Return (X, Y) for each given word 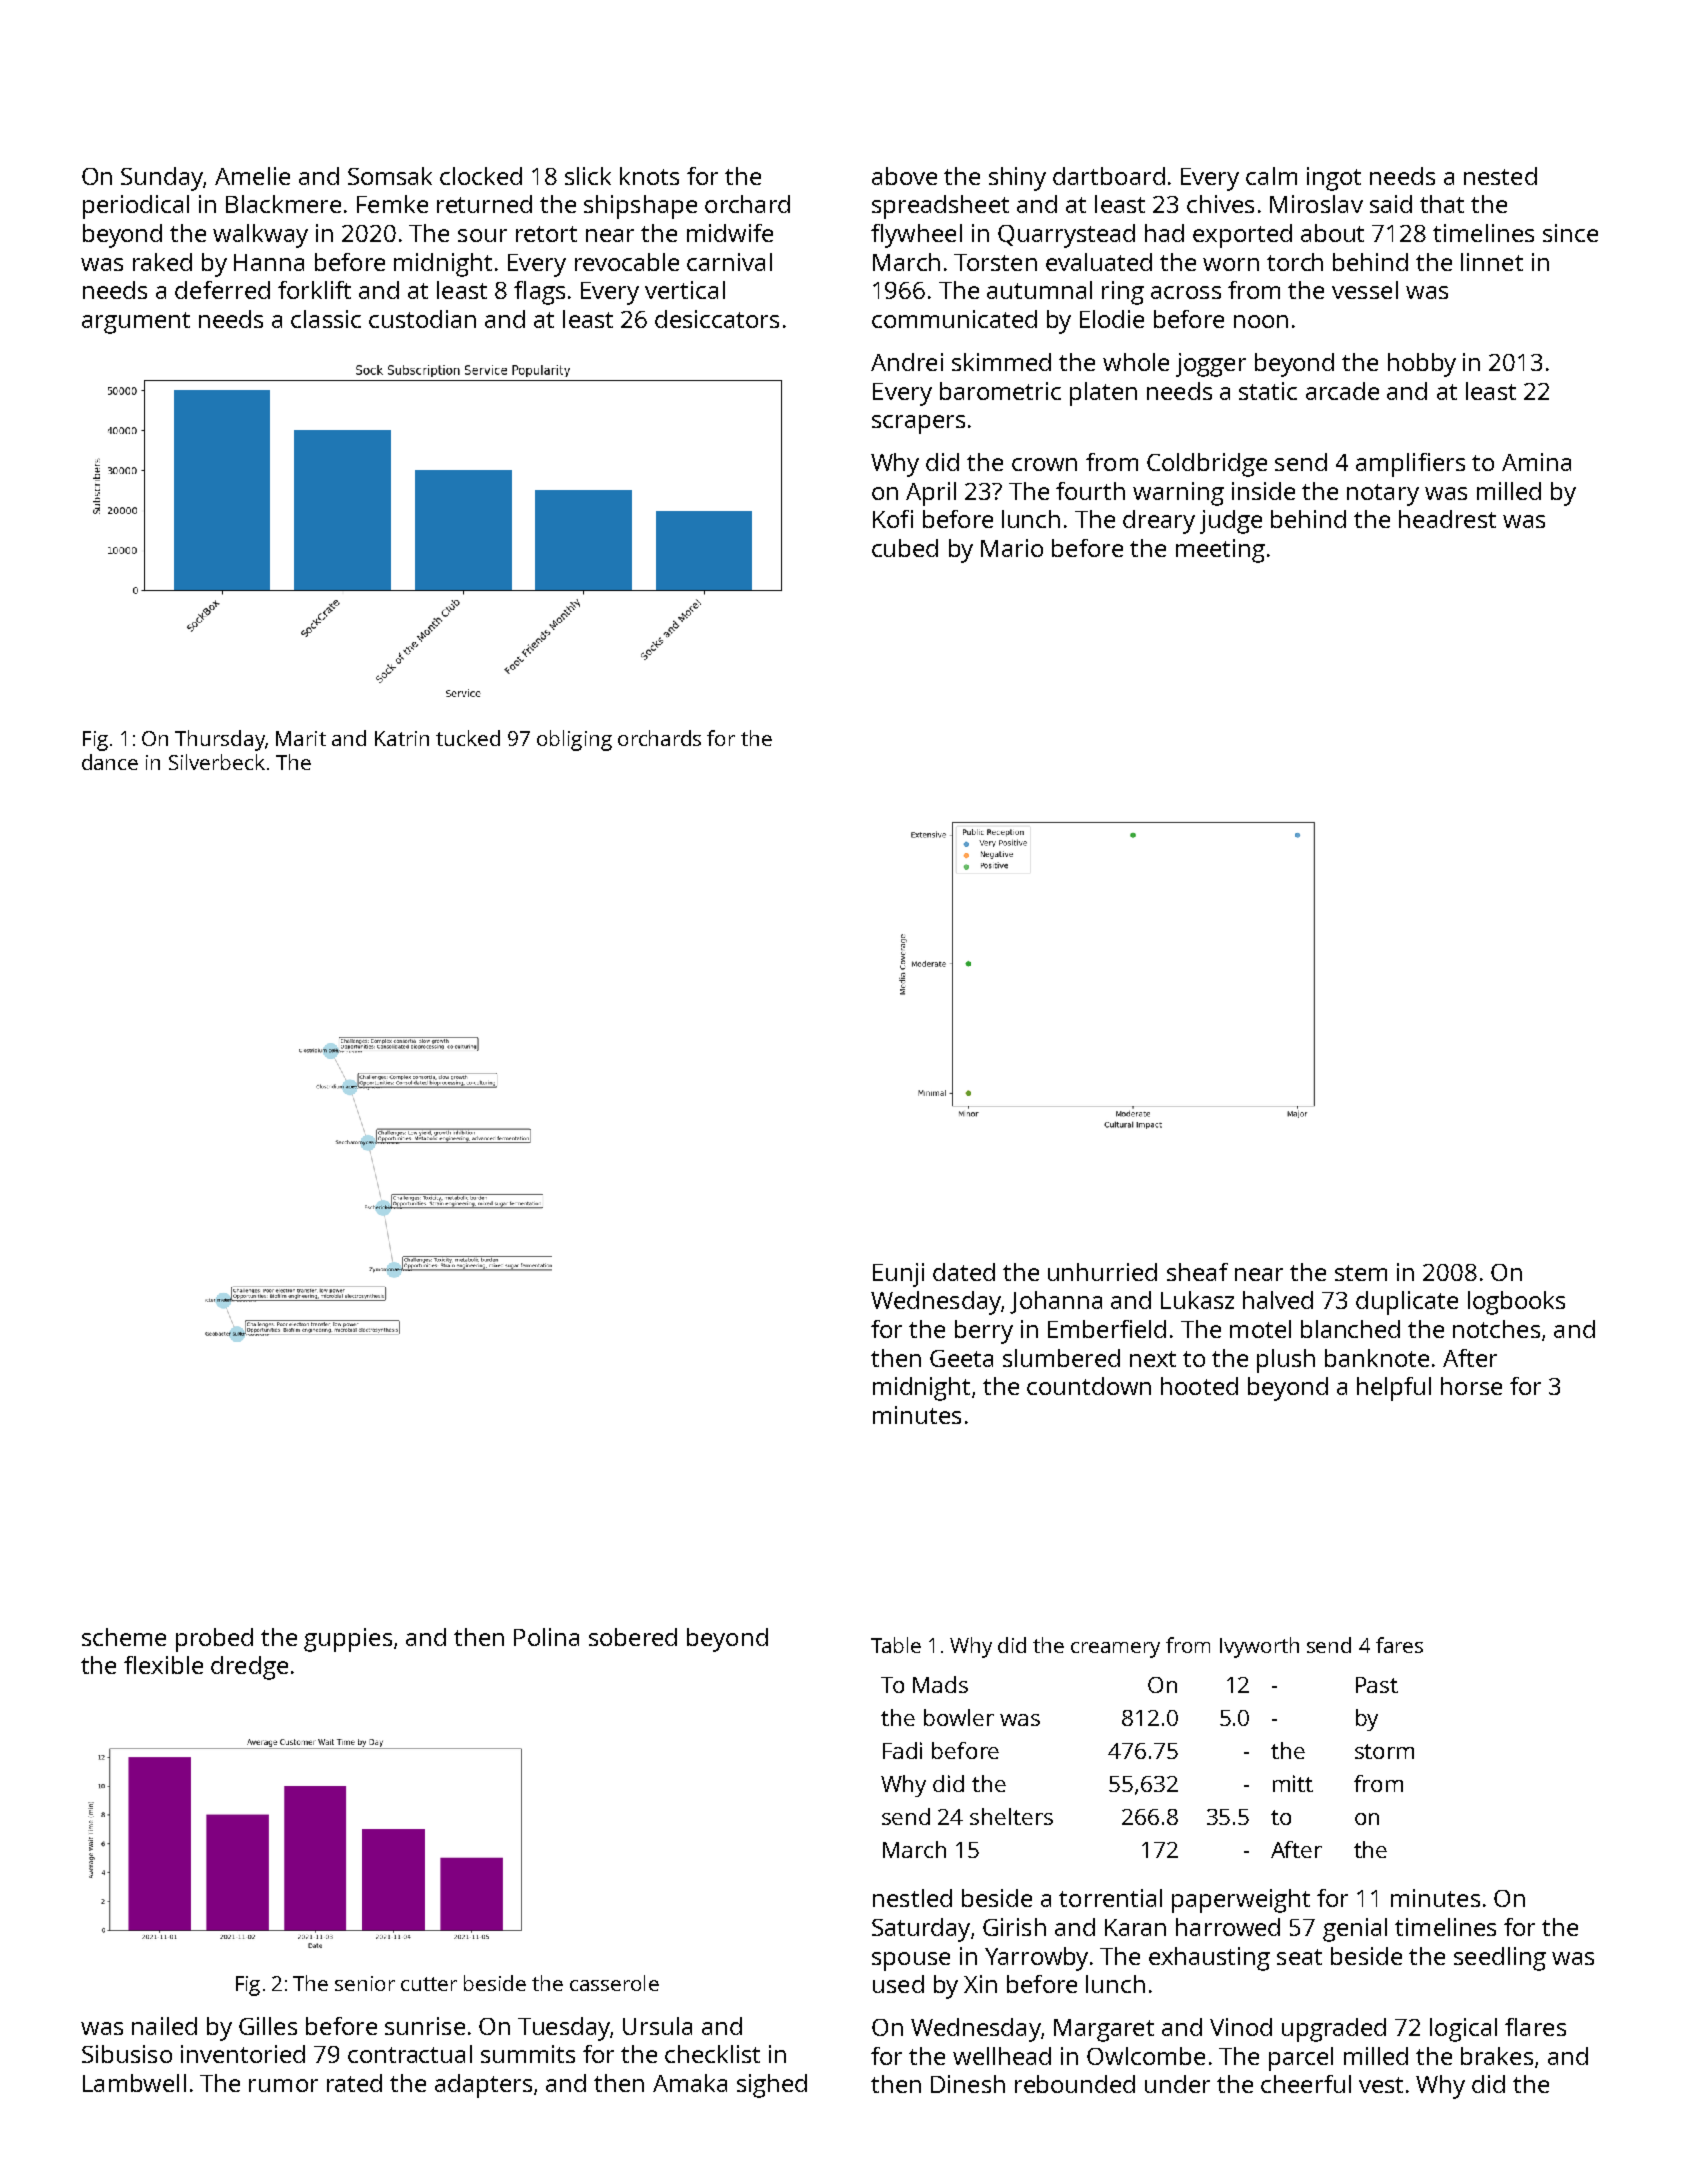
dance (110, 762)
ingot (1334, 179)
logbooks (1516, 1303)
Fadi (902, 1750)
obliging (574, 740)
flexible (163, 1665)
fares (1399, 1645)
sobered (633, 1637)
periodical (136, 207)
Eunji (898, 1275)
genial (1355, 1930)
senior (365, 1983)
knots (649, 176)
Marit (301, 738)
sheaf (1197, 1272)
